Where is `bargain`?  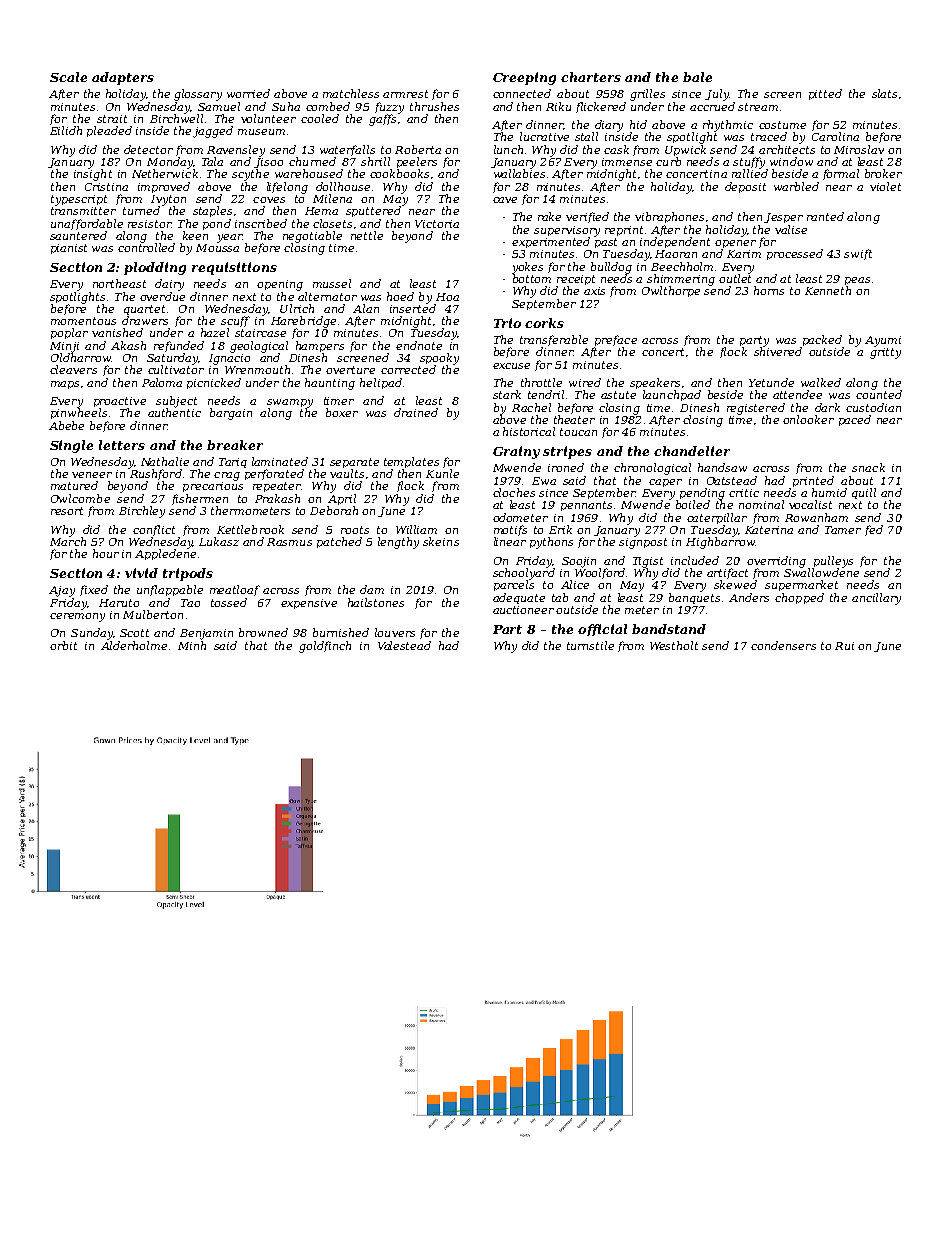 bargain is located at coordinates (231, 414).
